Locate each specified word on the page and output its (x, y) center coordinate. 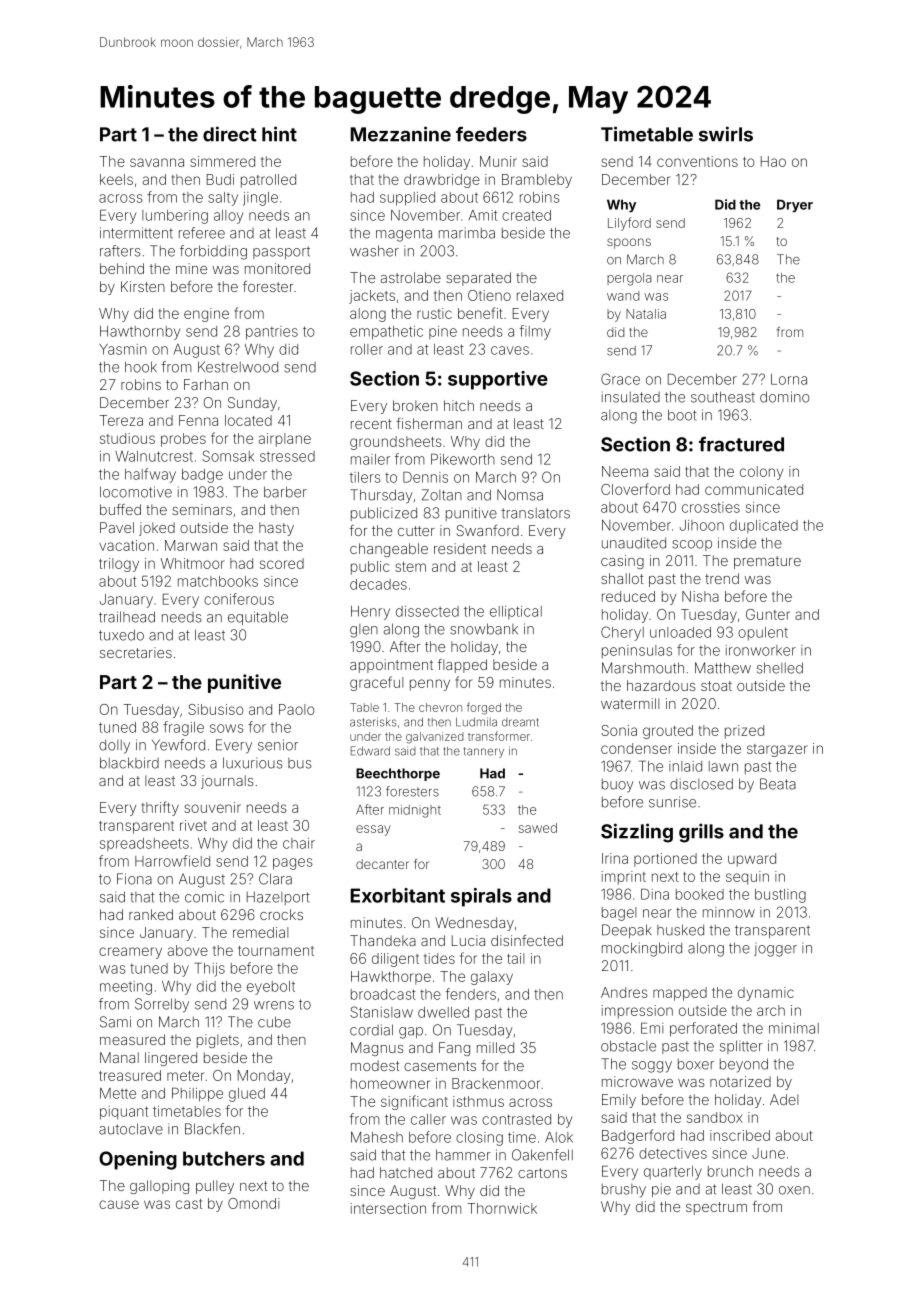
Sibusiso (216, 709)
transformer (499, 736)
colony (761, 473)
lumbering (175, 217)
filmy (535, 332)
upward (752, 860)
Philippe (197, 1095)
